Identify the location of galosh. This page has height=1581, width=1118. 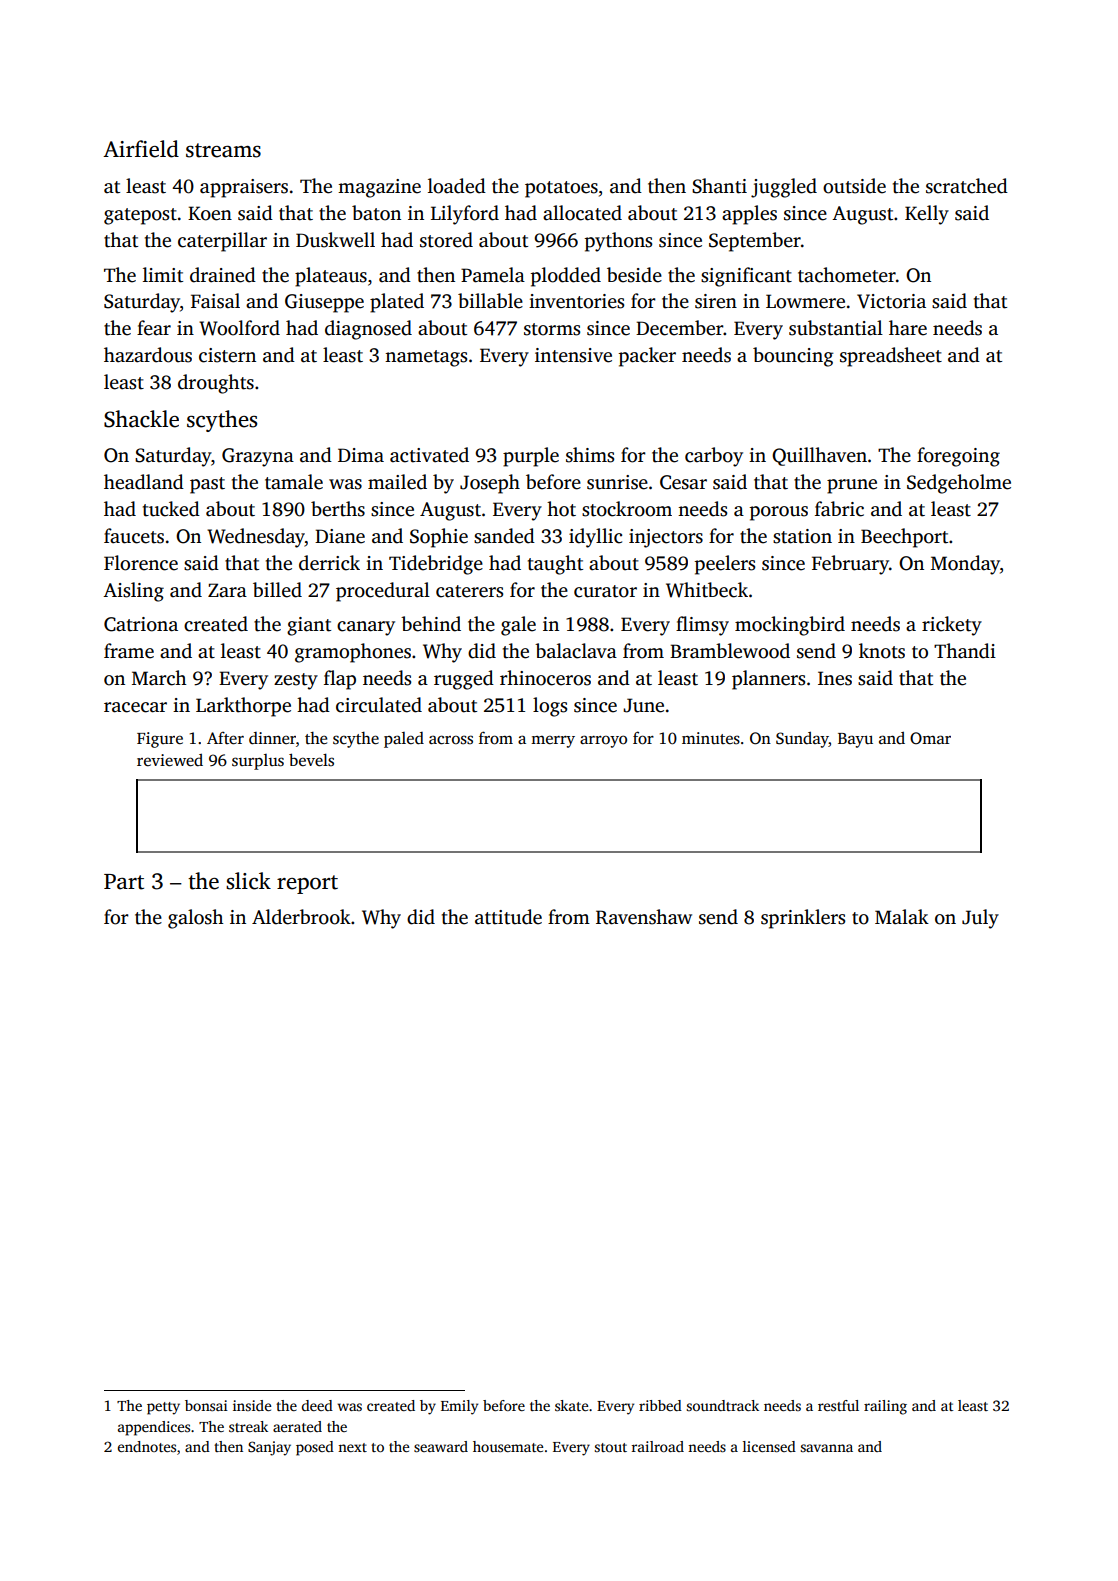
(195, 919).
